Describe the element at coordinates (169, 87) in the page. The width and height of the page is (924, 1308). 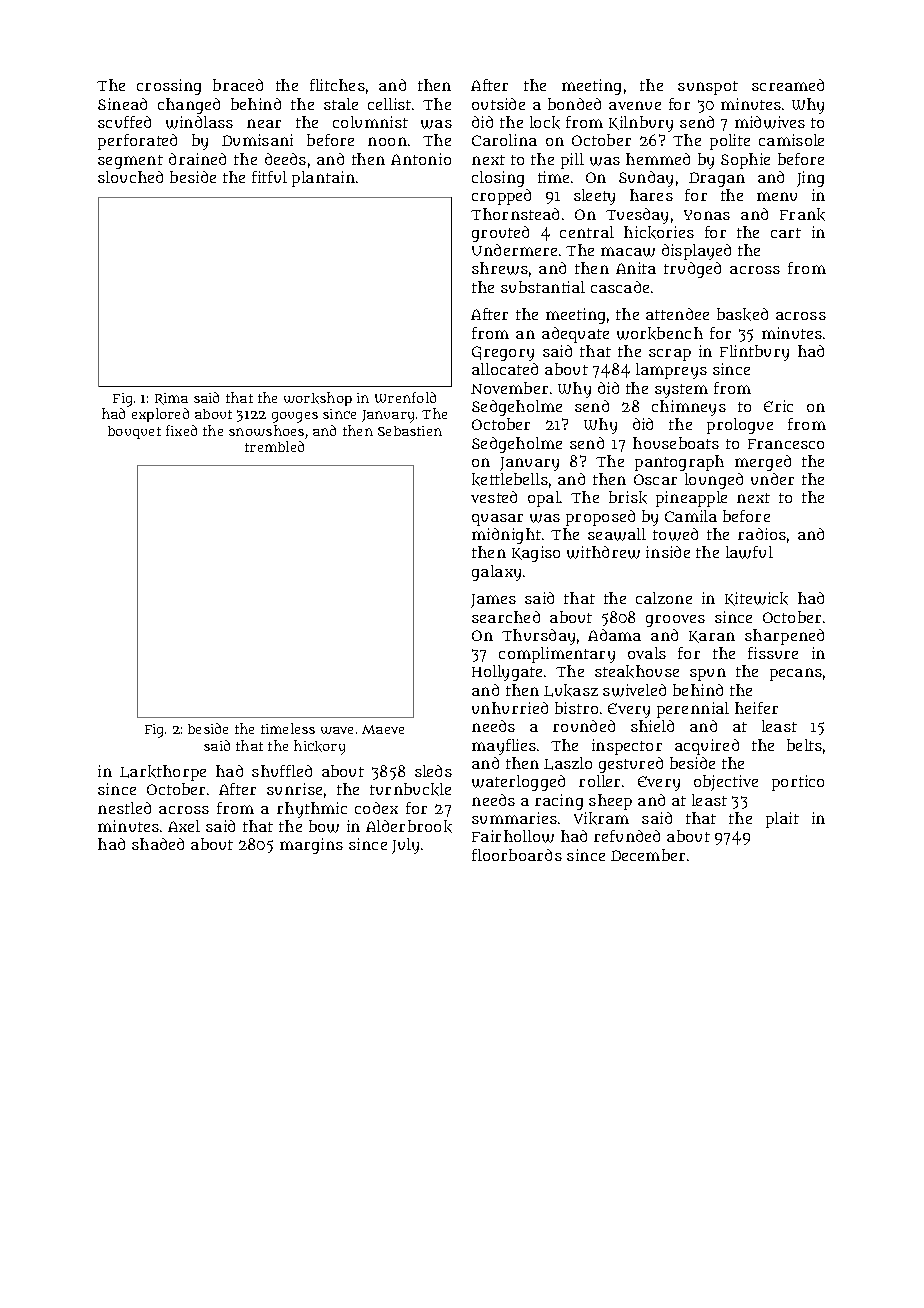
I see `crossing` at that location.
